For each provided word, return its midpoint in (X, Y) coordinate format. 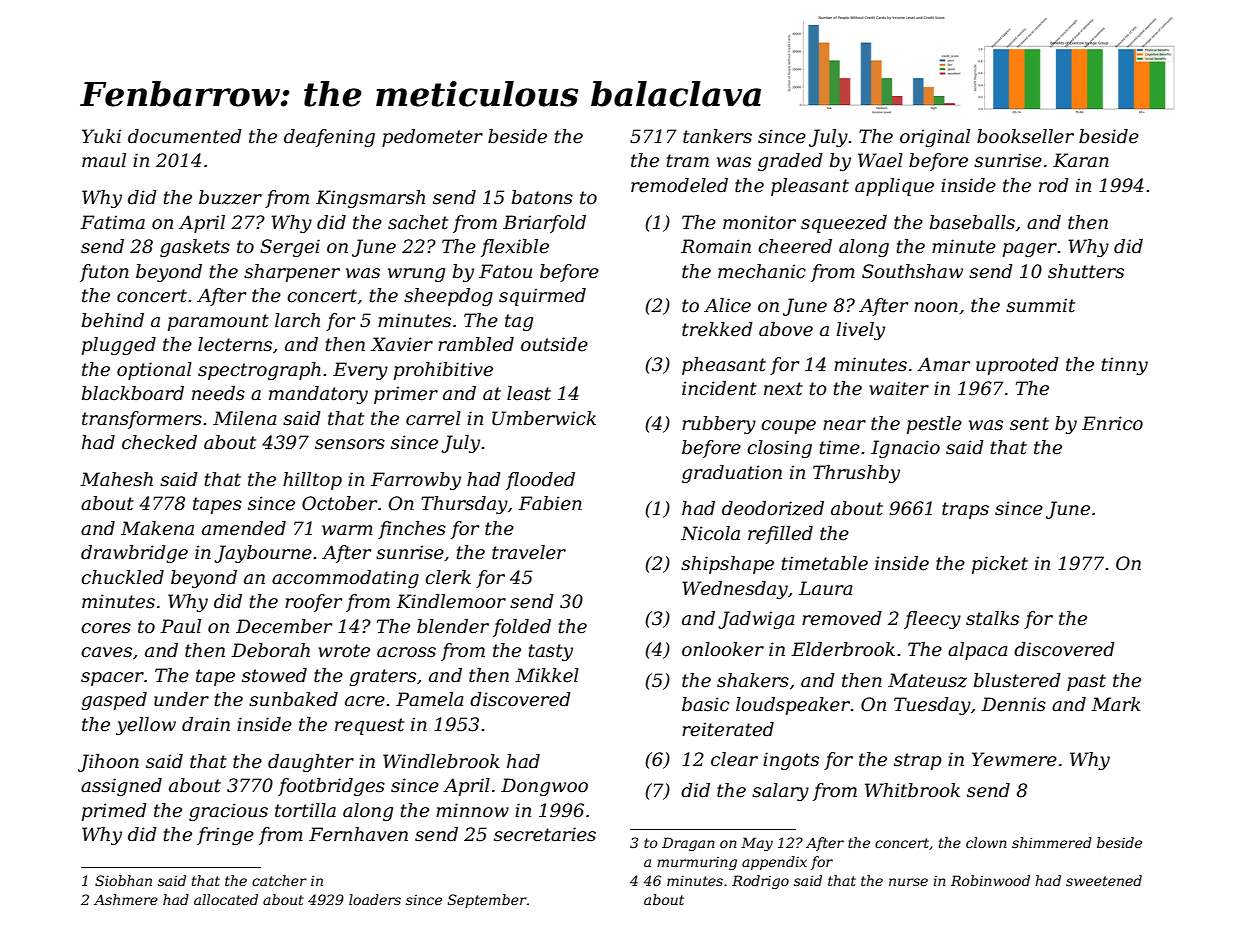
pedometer (432, 138)
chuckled (122, 577)
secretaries (545, 834)
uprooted (1017, 366)
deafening (329, 138)
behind (113, 320)
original (935, 138)
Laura (826, 588)
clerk (448, 577)
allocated (226, 899)
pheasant (724, 366)
